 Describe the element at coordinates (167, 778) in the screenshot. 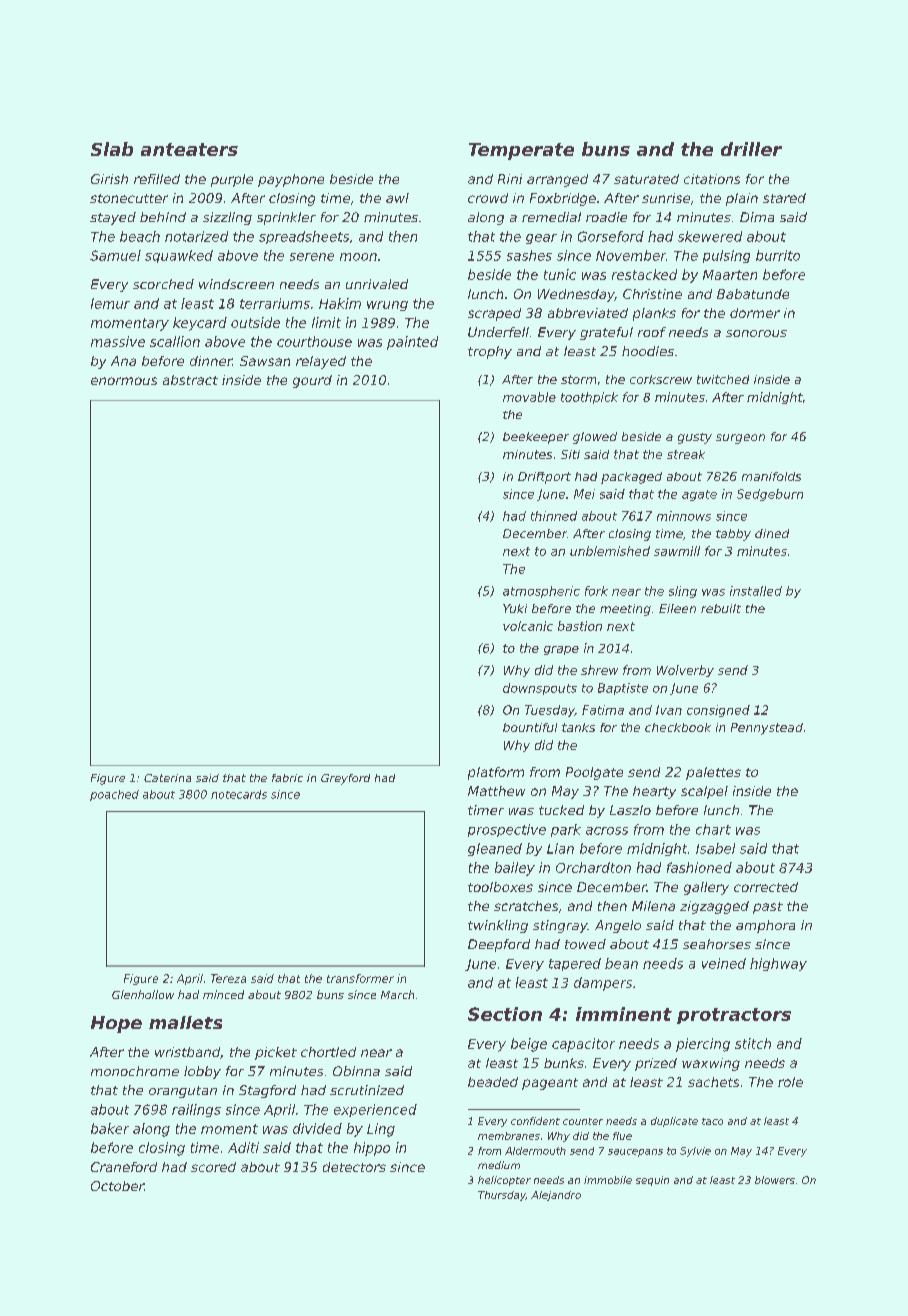

I see `Caterina` at that location.
